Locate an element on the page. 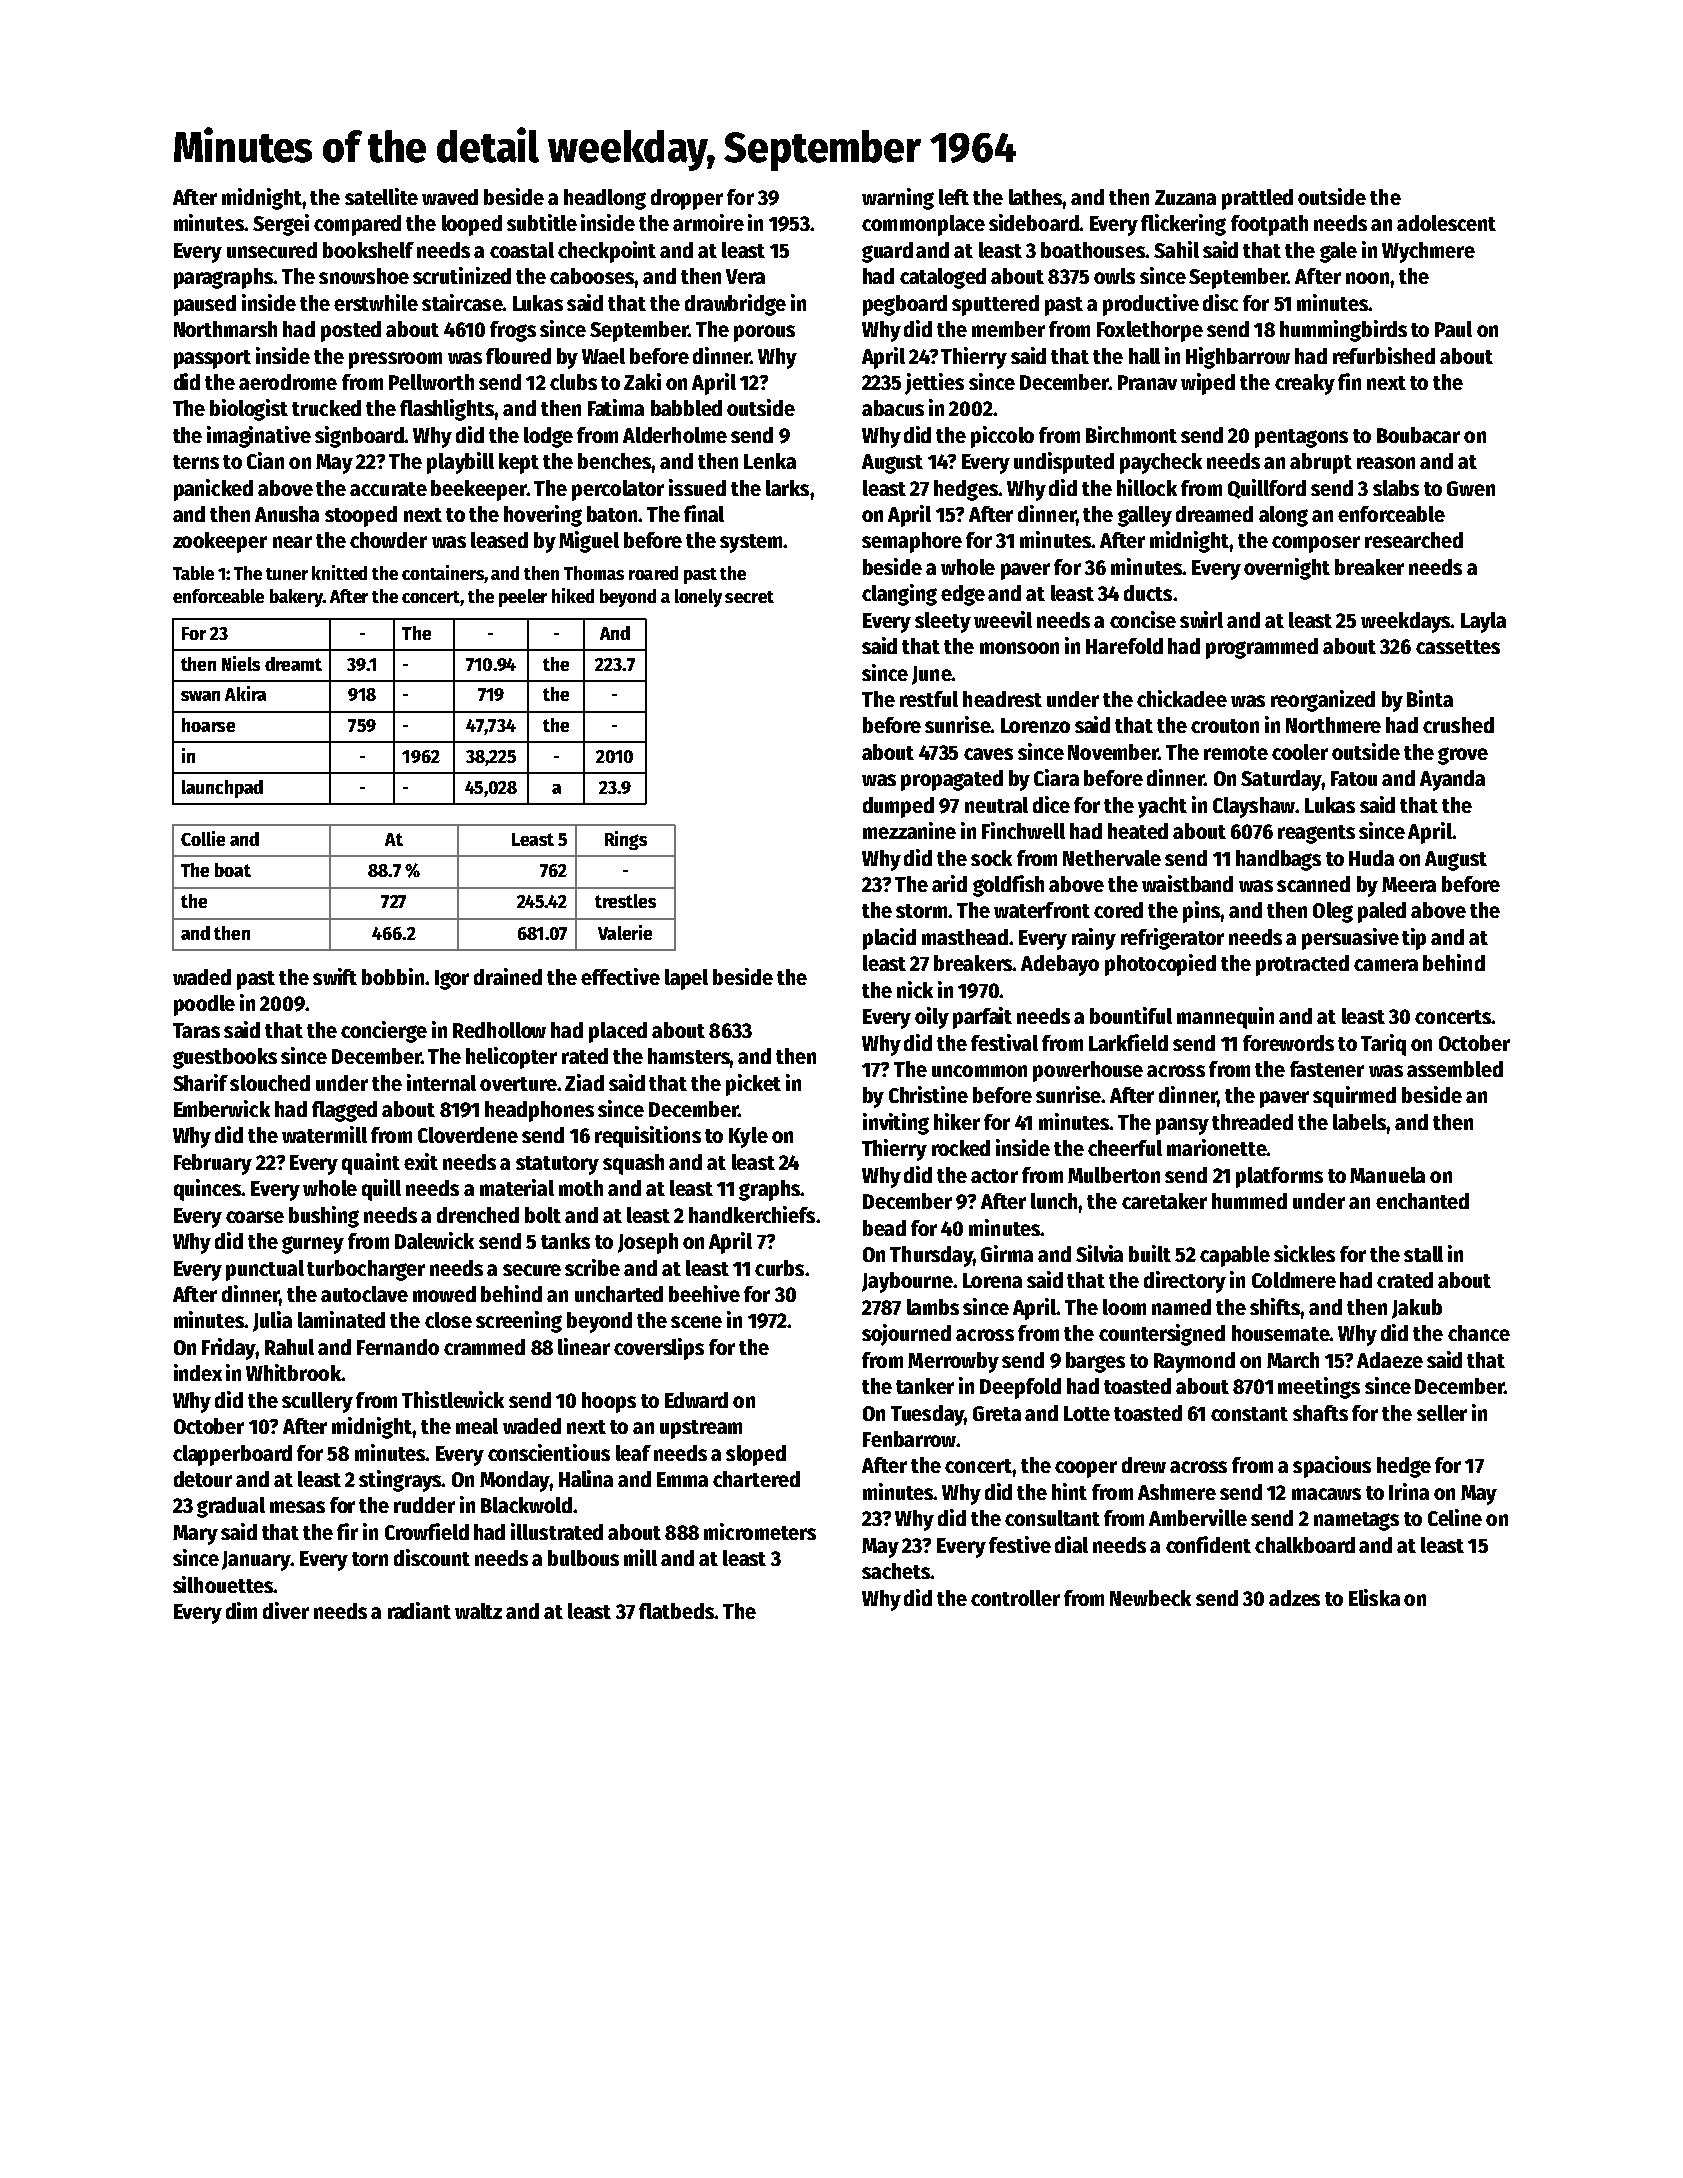 The width and height of the image is (1683, 2178). piccolo is located at coordinates (1002, 437).
